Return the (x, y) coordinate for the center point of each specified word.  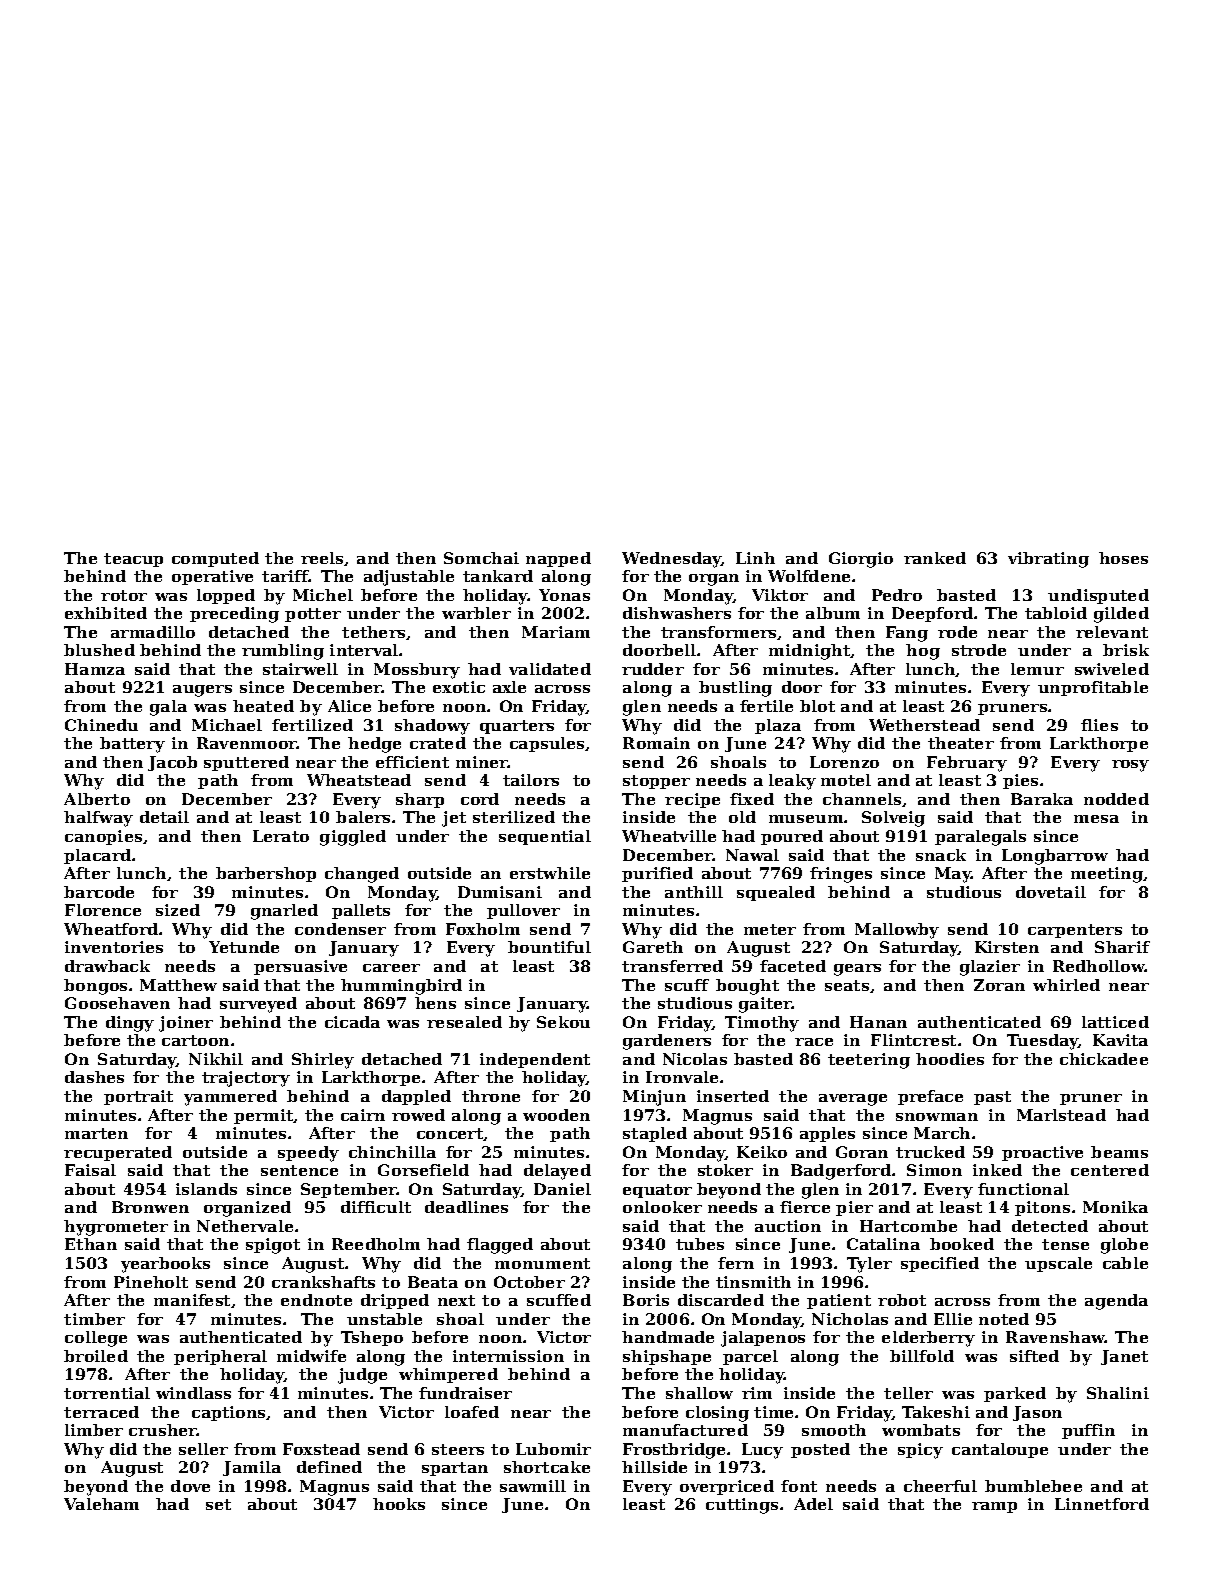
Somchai (481, 558)
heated (263, 706)
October (529, 1282)
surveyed (258, 1005)
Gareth (653, 947)
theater (961, 743)
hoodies (950, 1059)
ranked (935, 558)
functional (1023, 1189)
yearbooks (165, 1265)
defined (329, 1467)
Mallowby (897, 931)
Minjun (654, 1098)
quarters (517, 727)
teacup (133, 560)
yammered (230, 1098)
